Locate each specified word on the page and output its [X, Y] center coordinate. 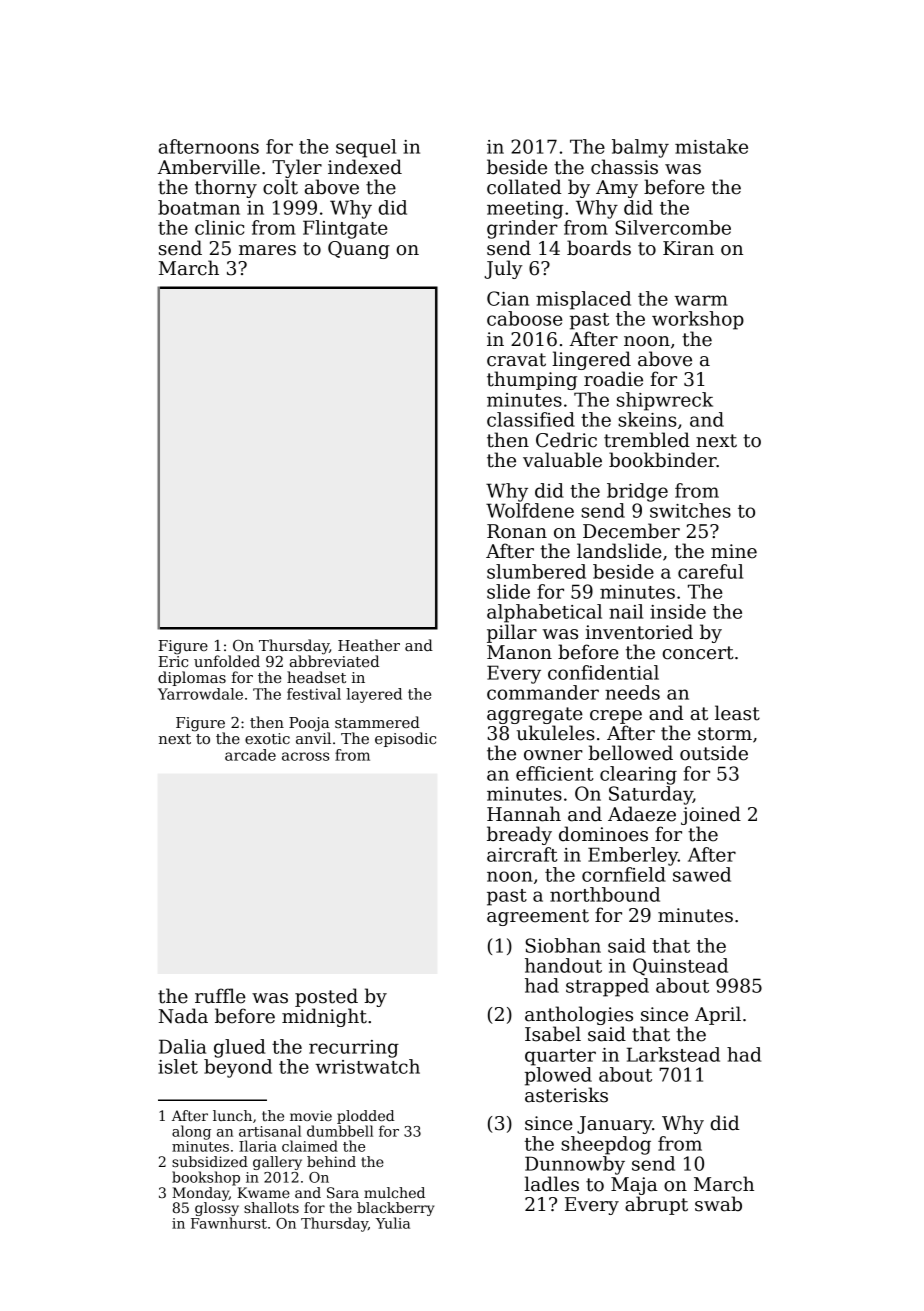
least [737, 713]
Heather [369, 645]
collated [524, 187]
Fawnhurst [229, 1223]
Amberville [208, 167]
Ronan [517, 531]
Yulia [393, 1223]
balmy [640, 148]
